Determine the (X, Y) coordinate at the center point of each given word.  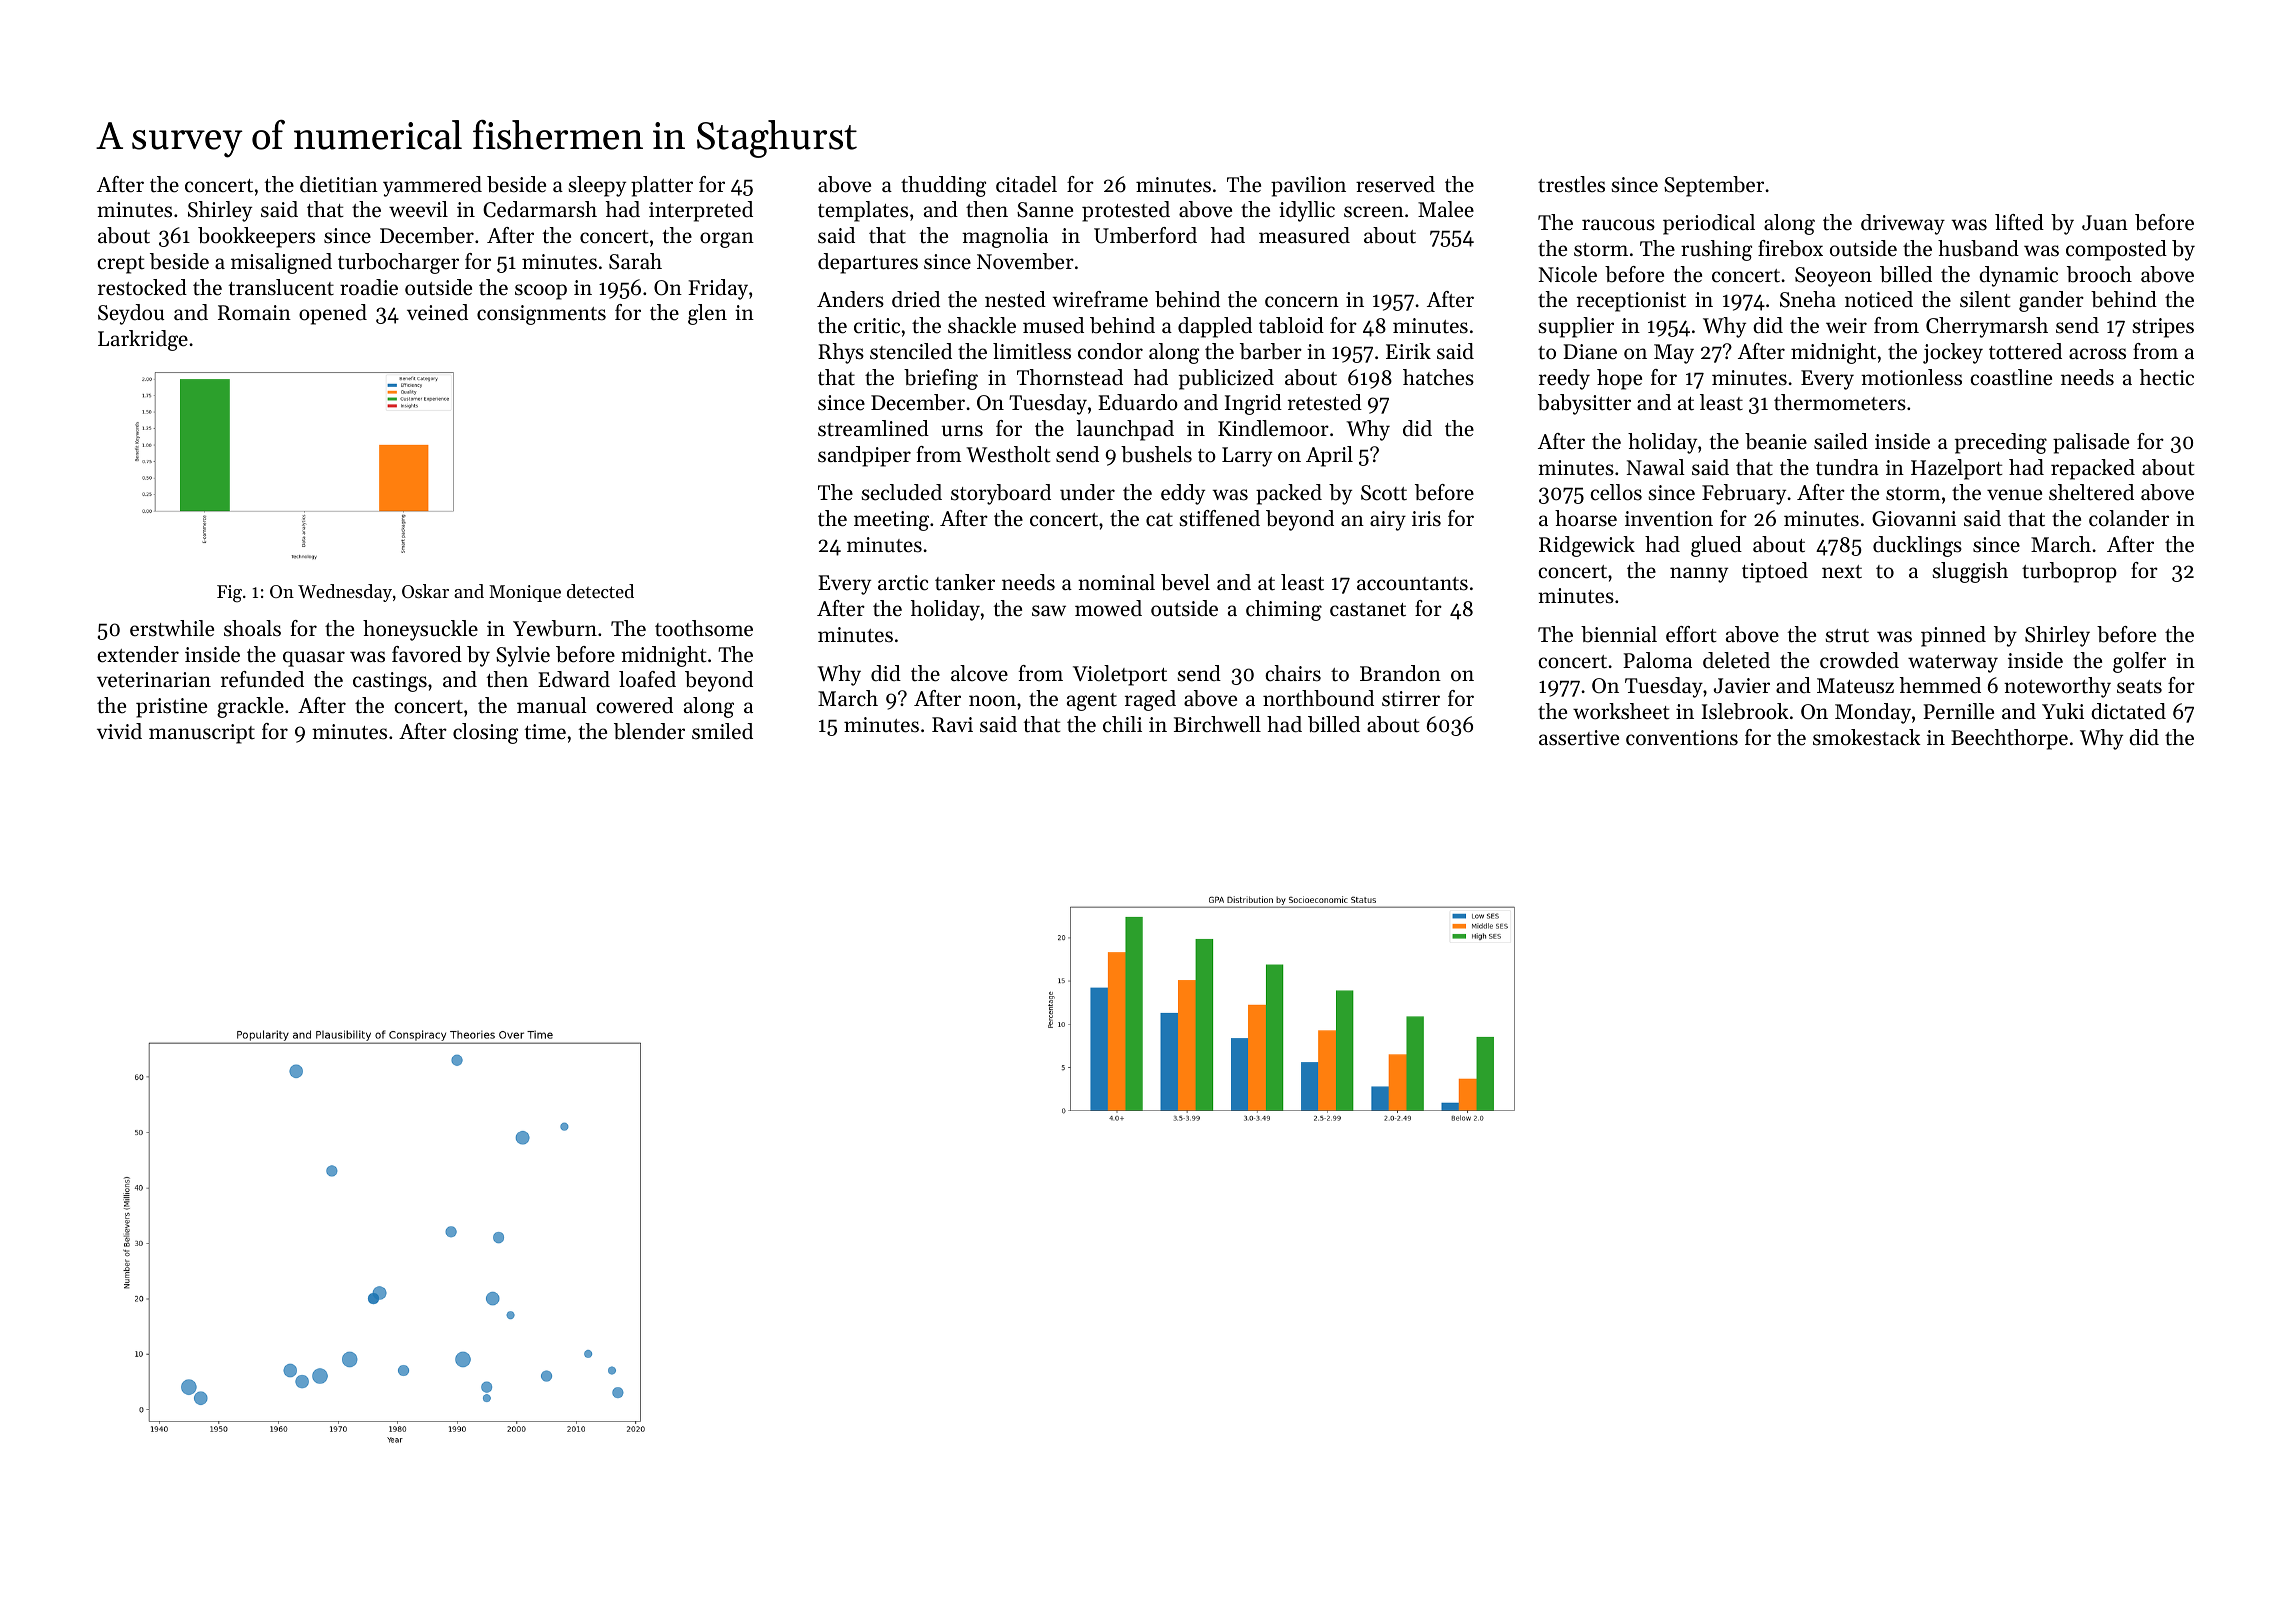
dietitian (339, 184)
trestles (1571, 184)
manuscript (202, 734)
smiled (722, 731)
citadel (1026, 184)
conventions (1682, 738)
